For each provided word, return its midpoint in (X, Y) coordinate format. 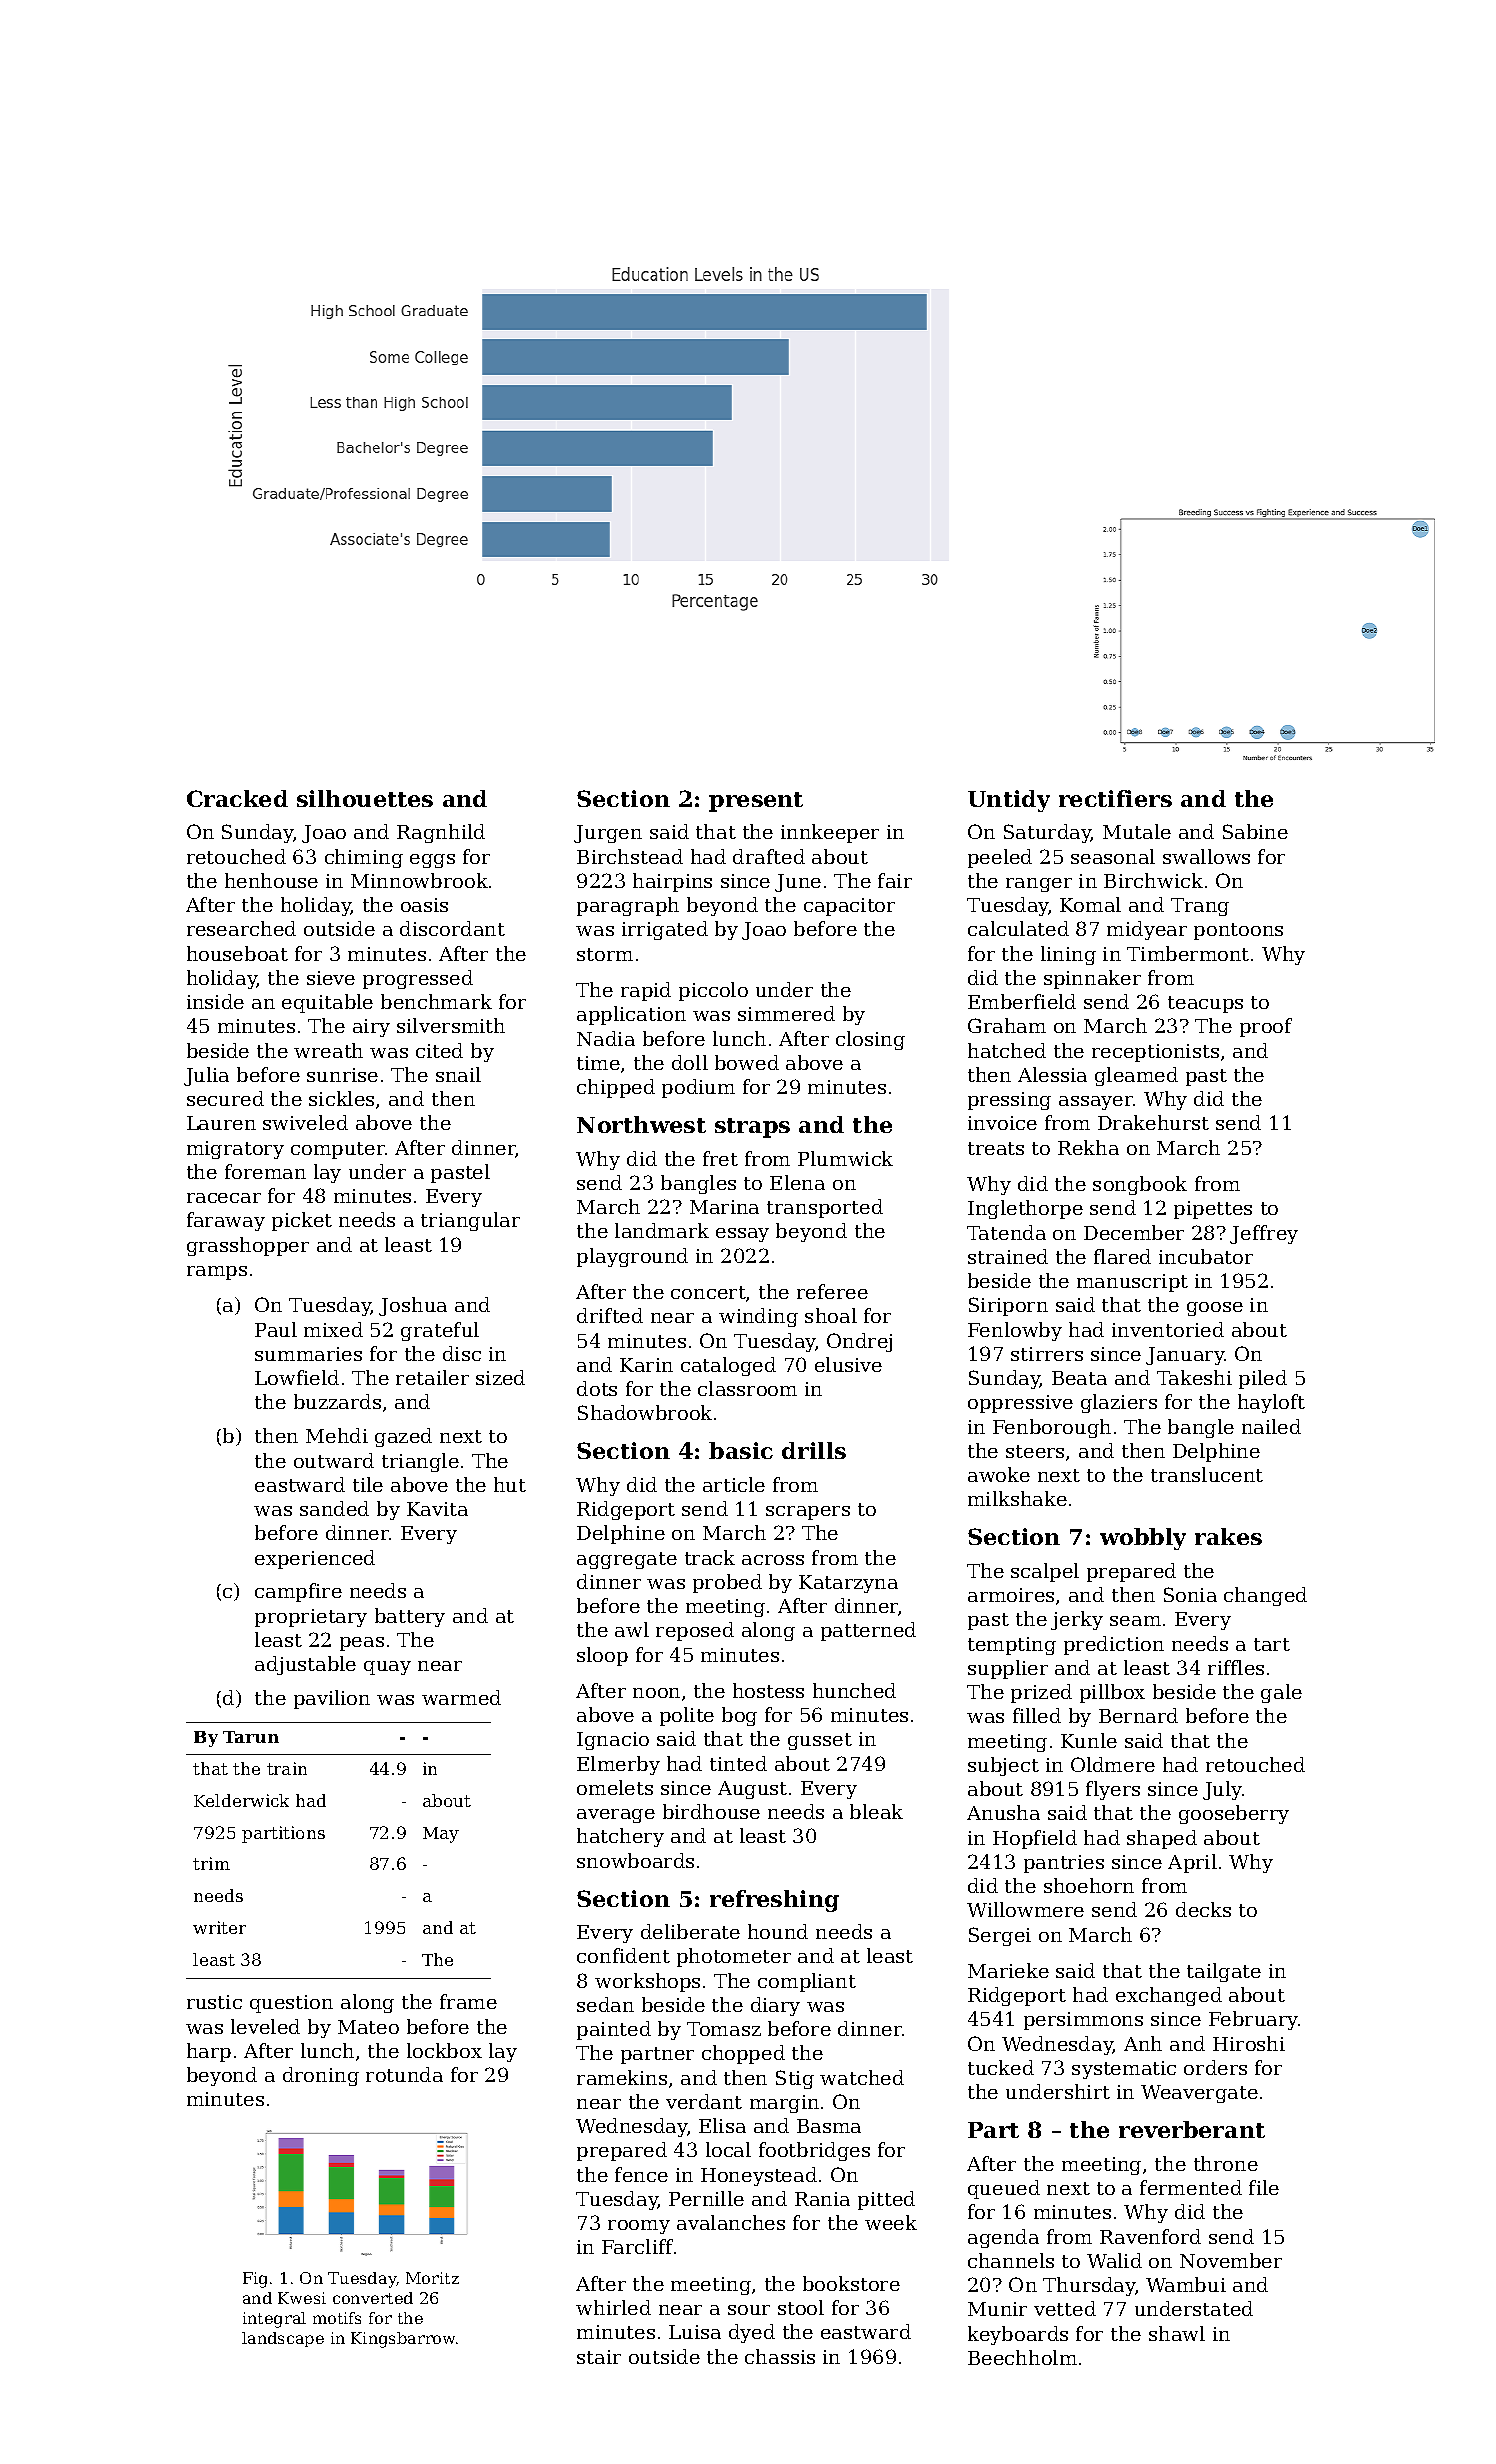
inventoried (1168, 1329)
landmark (662, 1230)
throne (1226, 2163)
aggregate (627, 1560)
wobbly (1143, 1539)
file (1264, 2187)
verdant (704, 2101)
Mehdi (337, 1435)
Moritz (432, 2278)
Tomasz (724, 2029)
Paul (276, 1329)
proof (1266, 1027)
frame (468, 2001)
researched (241, 928)
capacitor (849, 907)
